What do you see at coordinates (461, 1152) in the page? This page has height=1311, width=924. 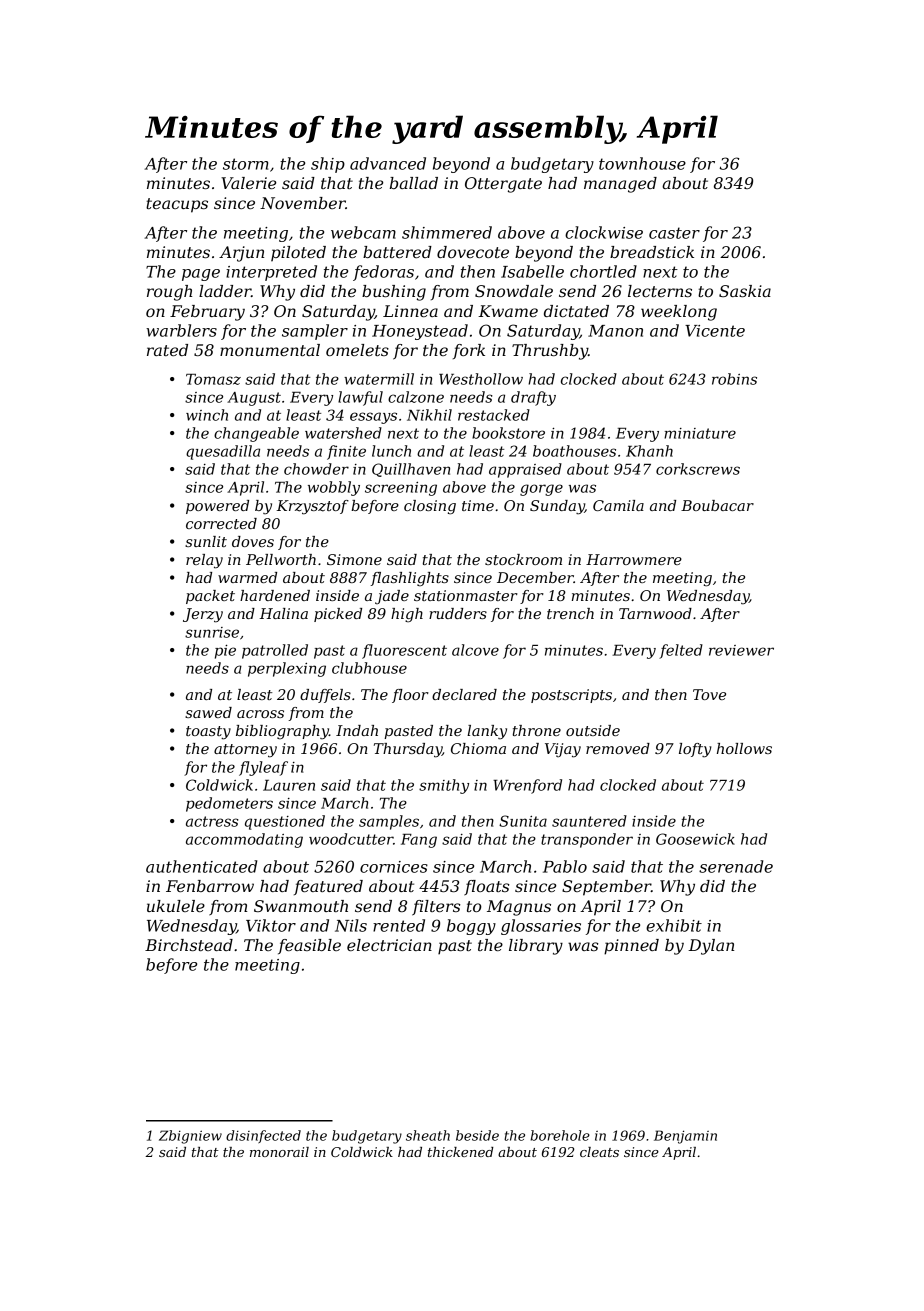 I see `thickened` at bounding box center [461, 1152].
